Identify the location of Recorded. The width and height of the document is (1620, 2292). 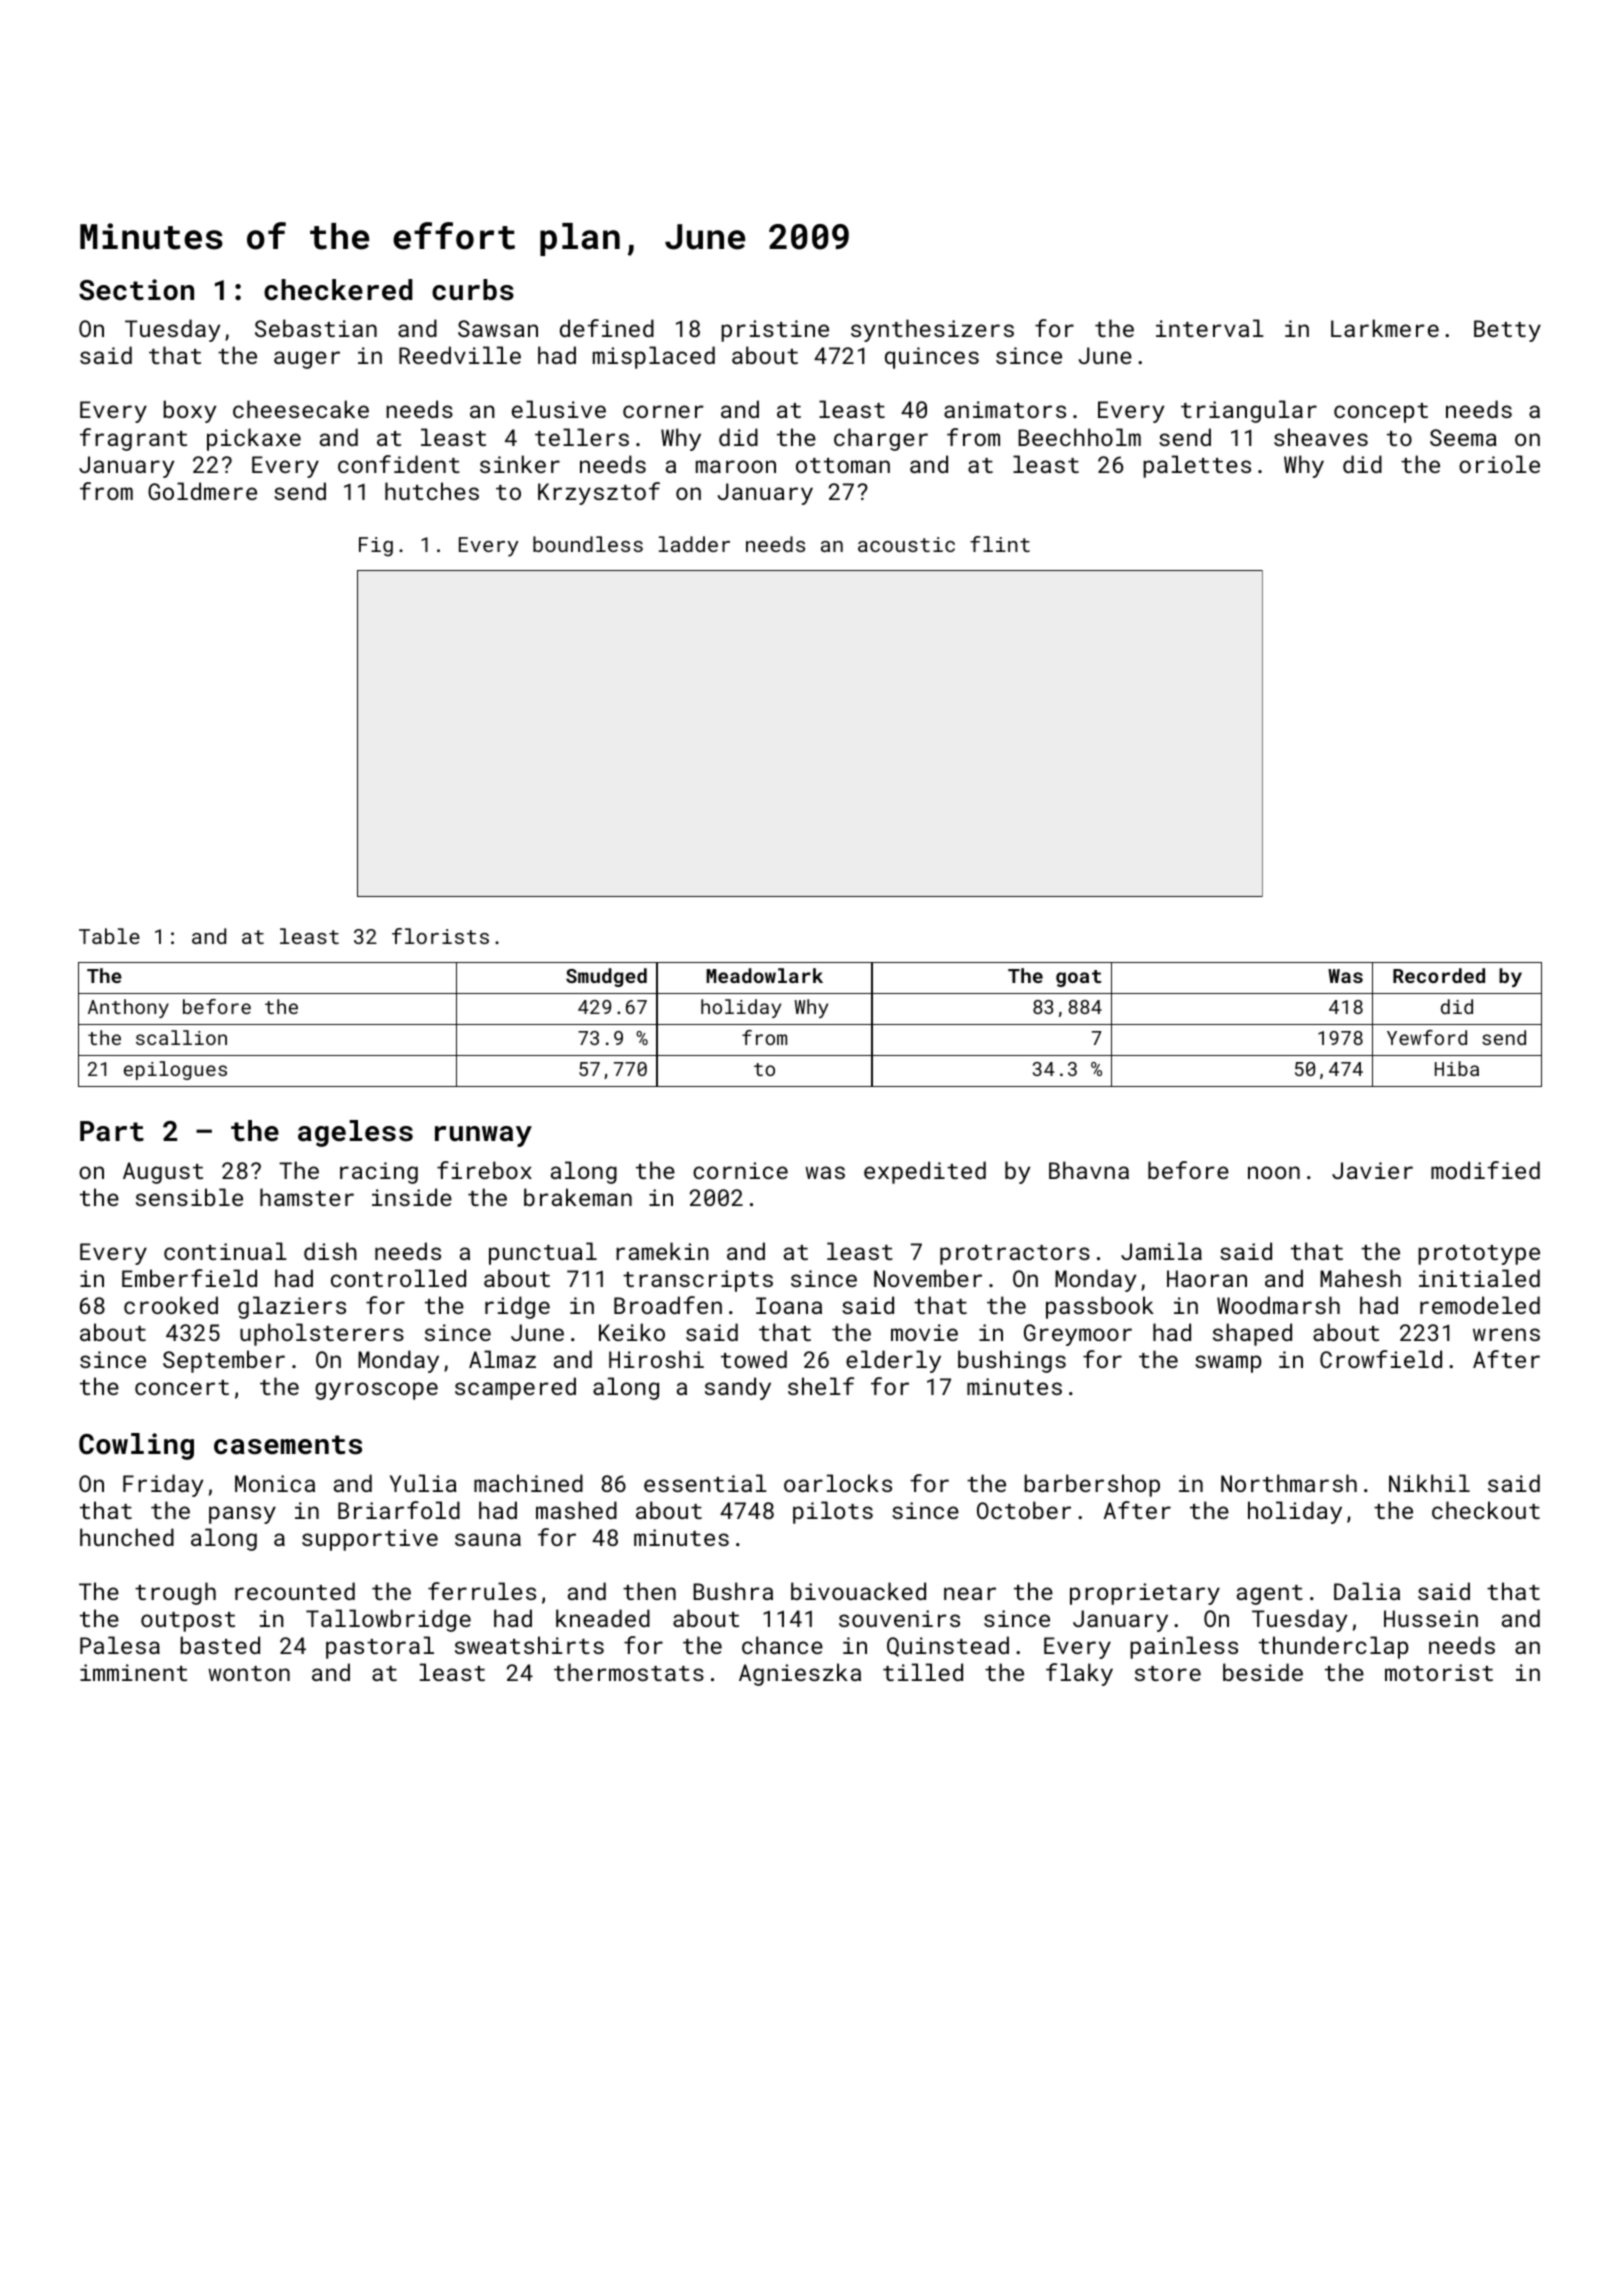
(1439, 975).
